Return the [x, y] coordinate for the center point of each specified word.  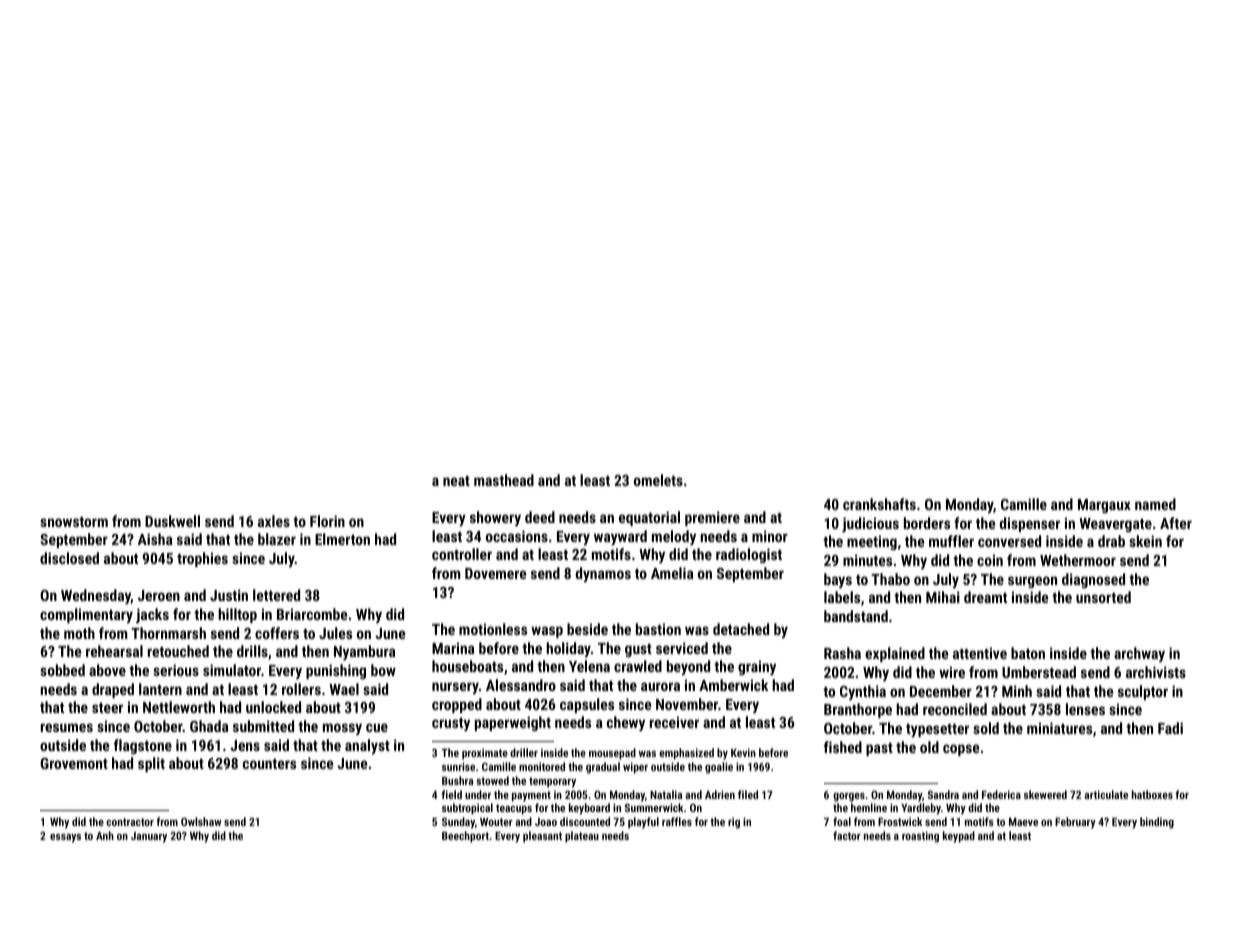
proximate [485, 754]
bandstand [856, 616]
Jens [245, 745]
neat [456, 480]
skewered [1045, 794]
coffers [277, 633]
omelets [658, 480]
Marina [453, 648]
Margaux [1104, 506]
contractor [130, 822]
